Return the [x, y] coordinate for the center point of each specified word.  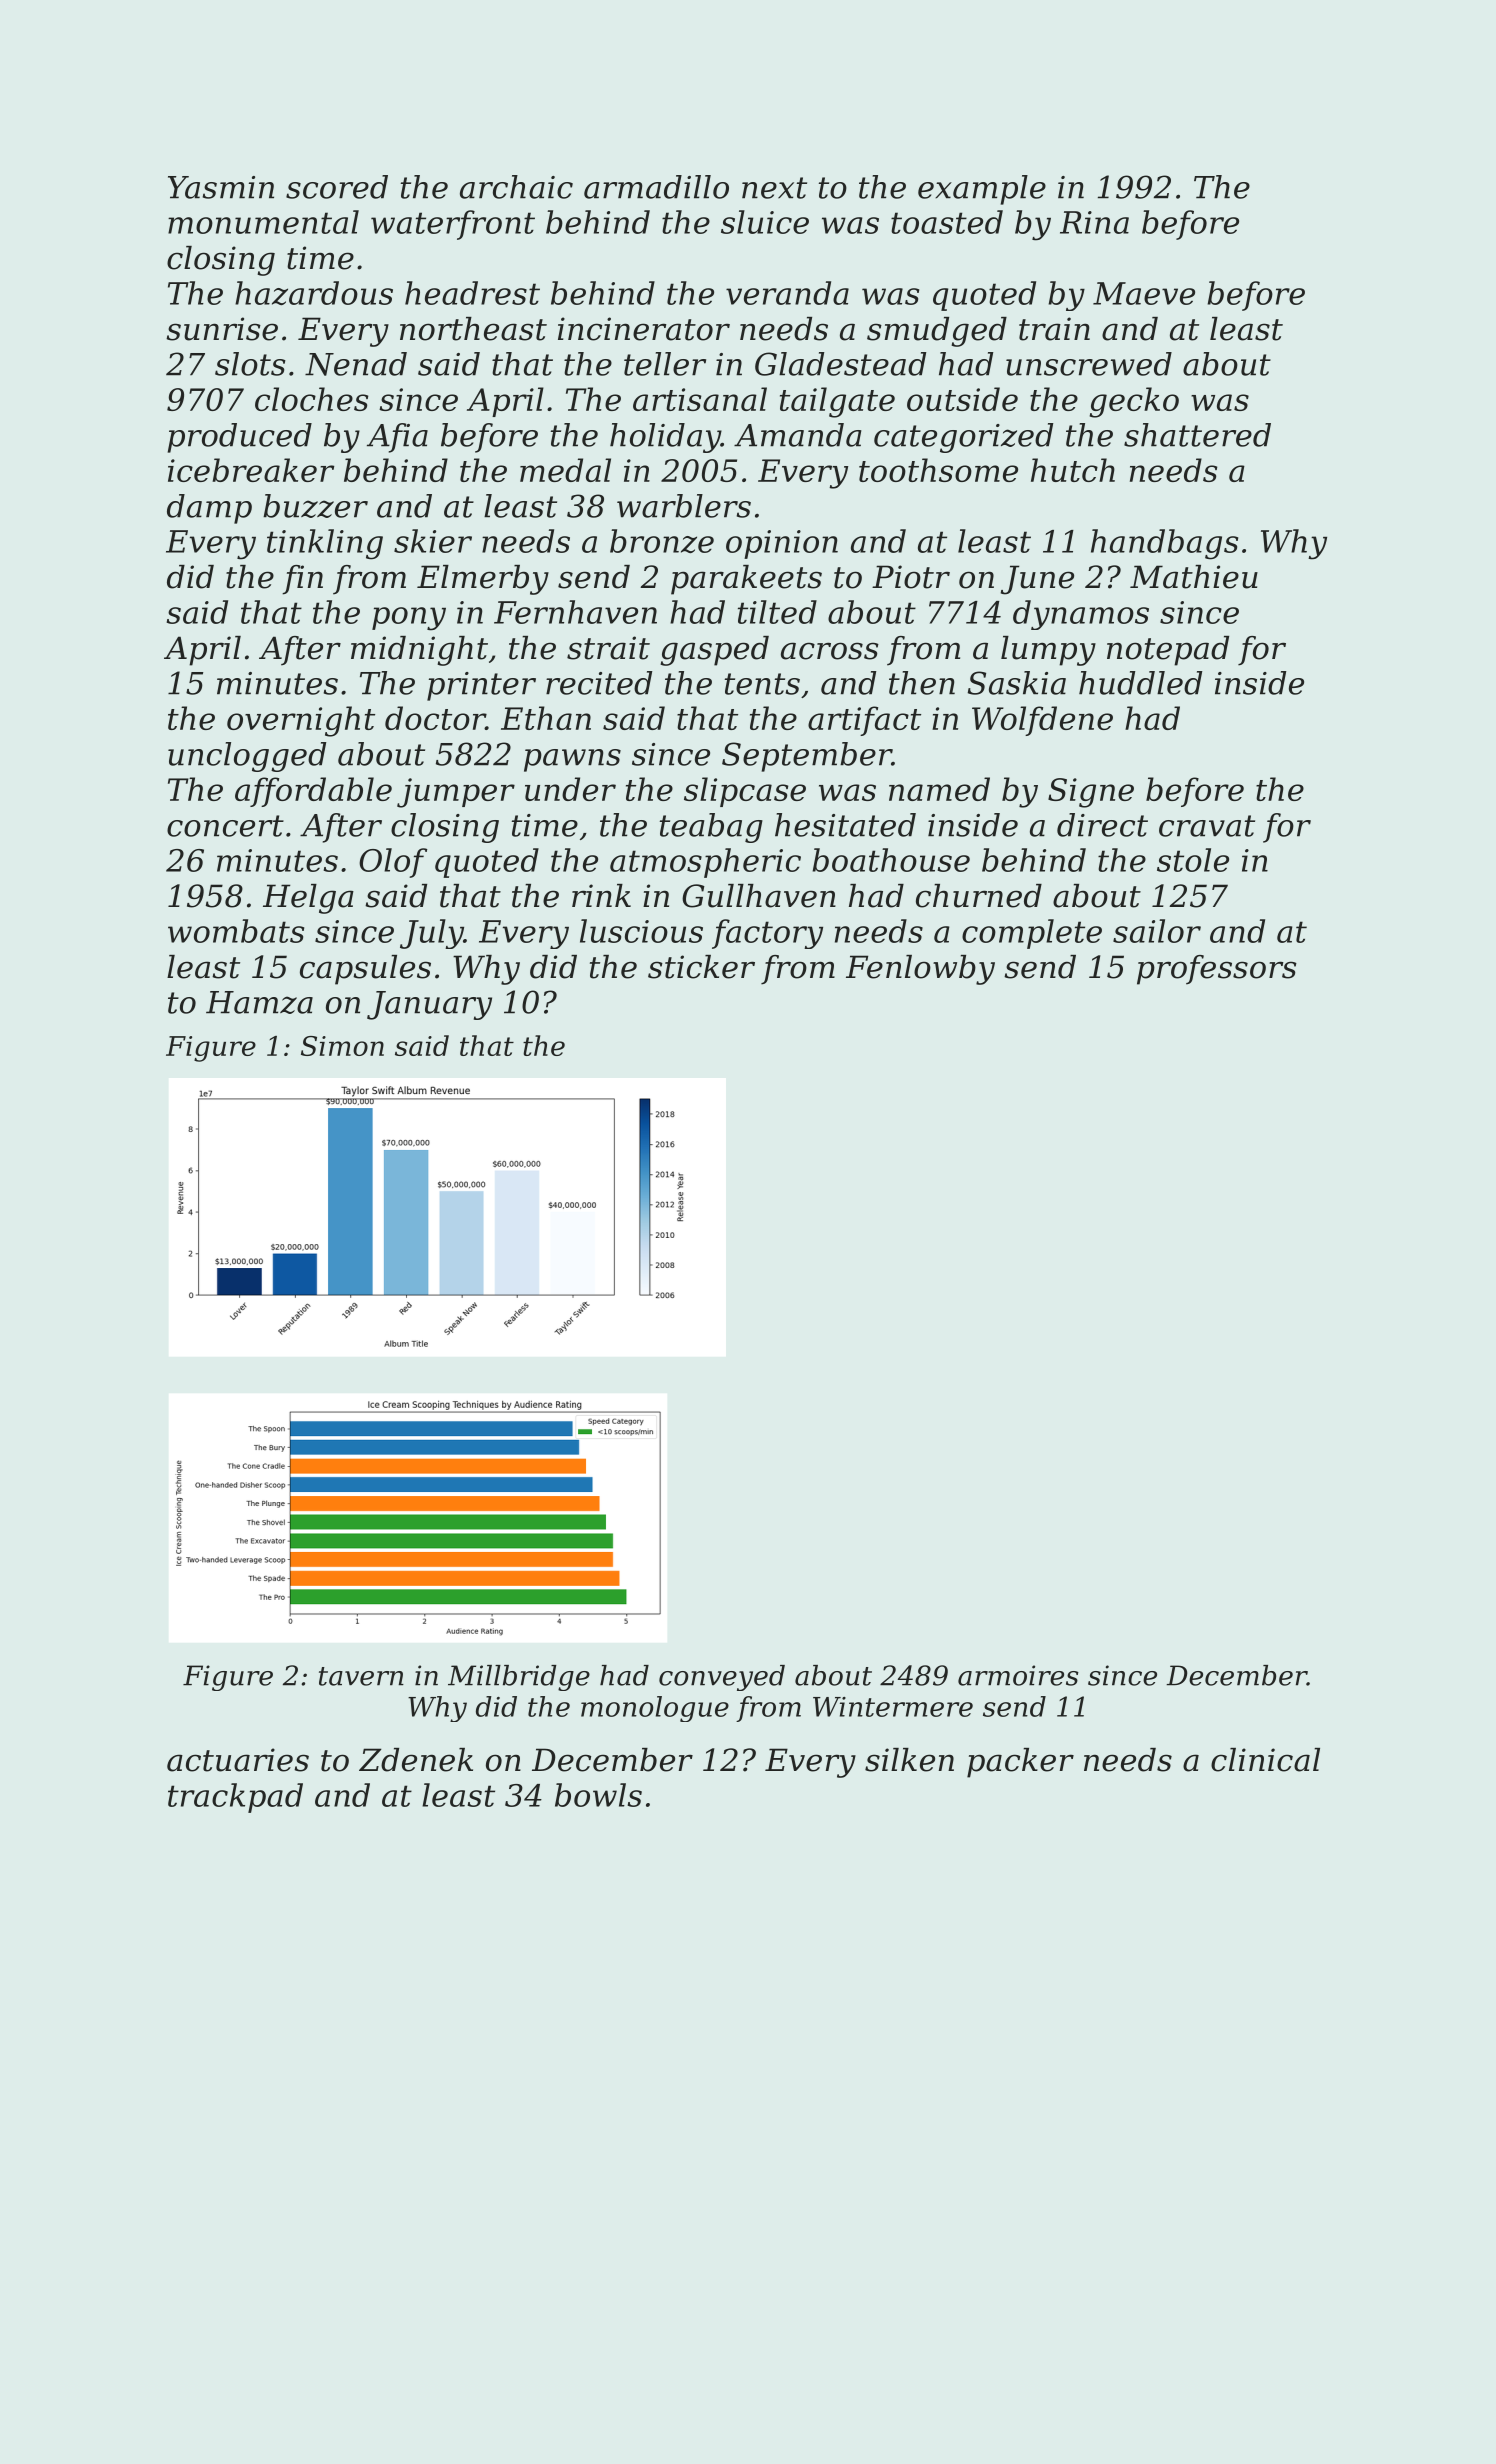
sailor [1157, 931]
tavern [361, 1676]
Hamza [259, 1002]
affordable [313, 792]
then [922, 683]
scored [337, 187]
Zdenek [416, 1760]
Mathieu [1194, 577]
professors [1217, 970]
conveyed [722, 1678]
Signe [1091, 793]
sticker [701, 967]
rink [601, 895]
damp [209, 509]
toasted [947, 222]
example [982, 190]
